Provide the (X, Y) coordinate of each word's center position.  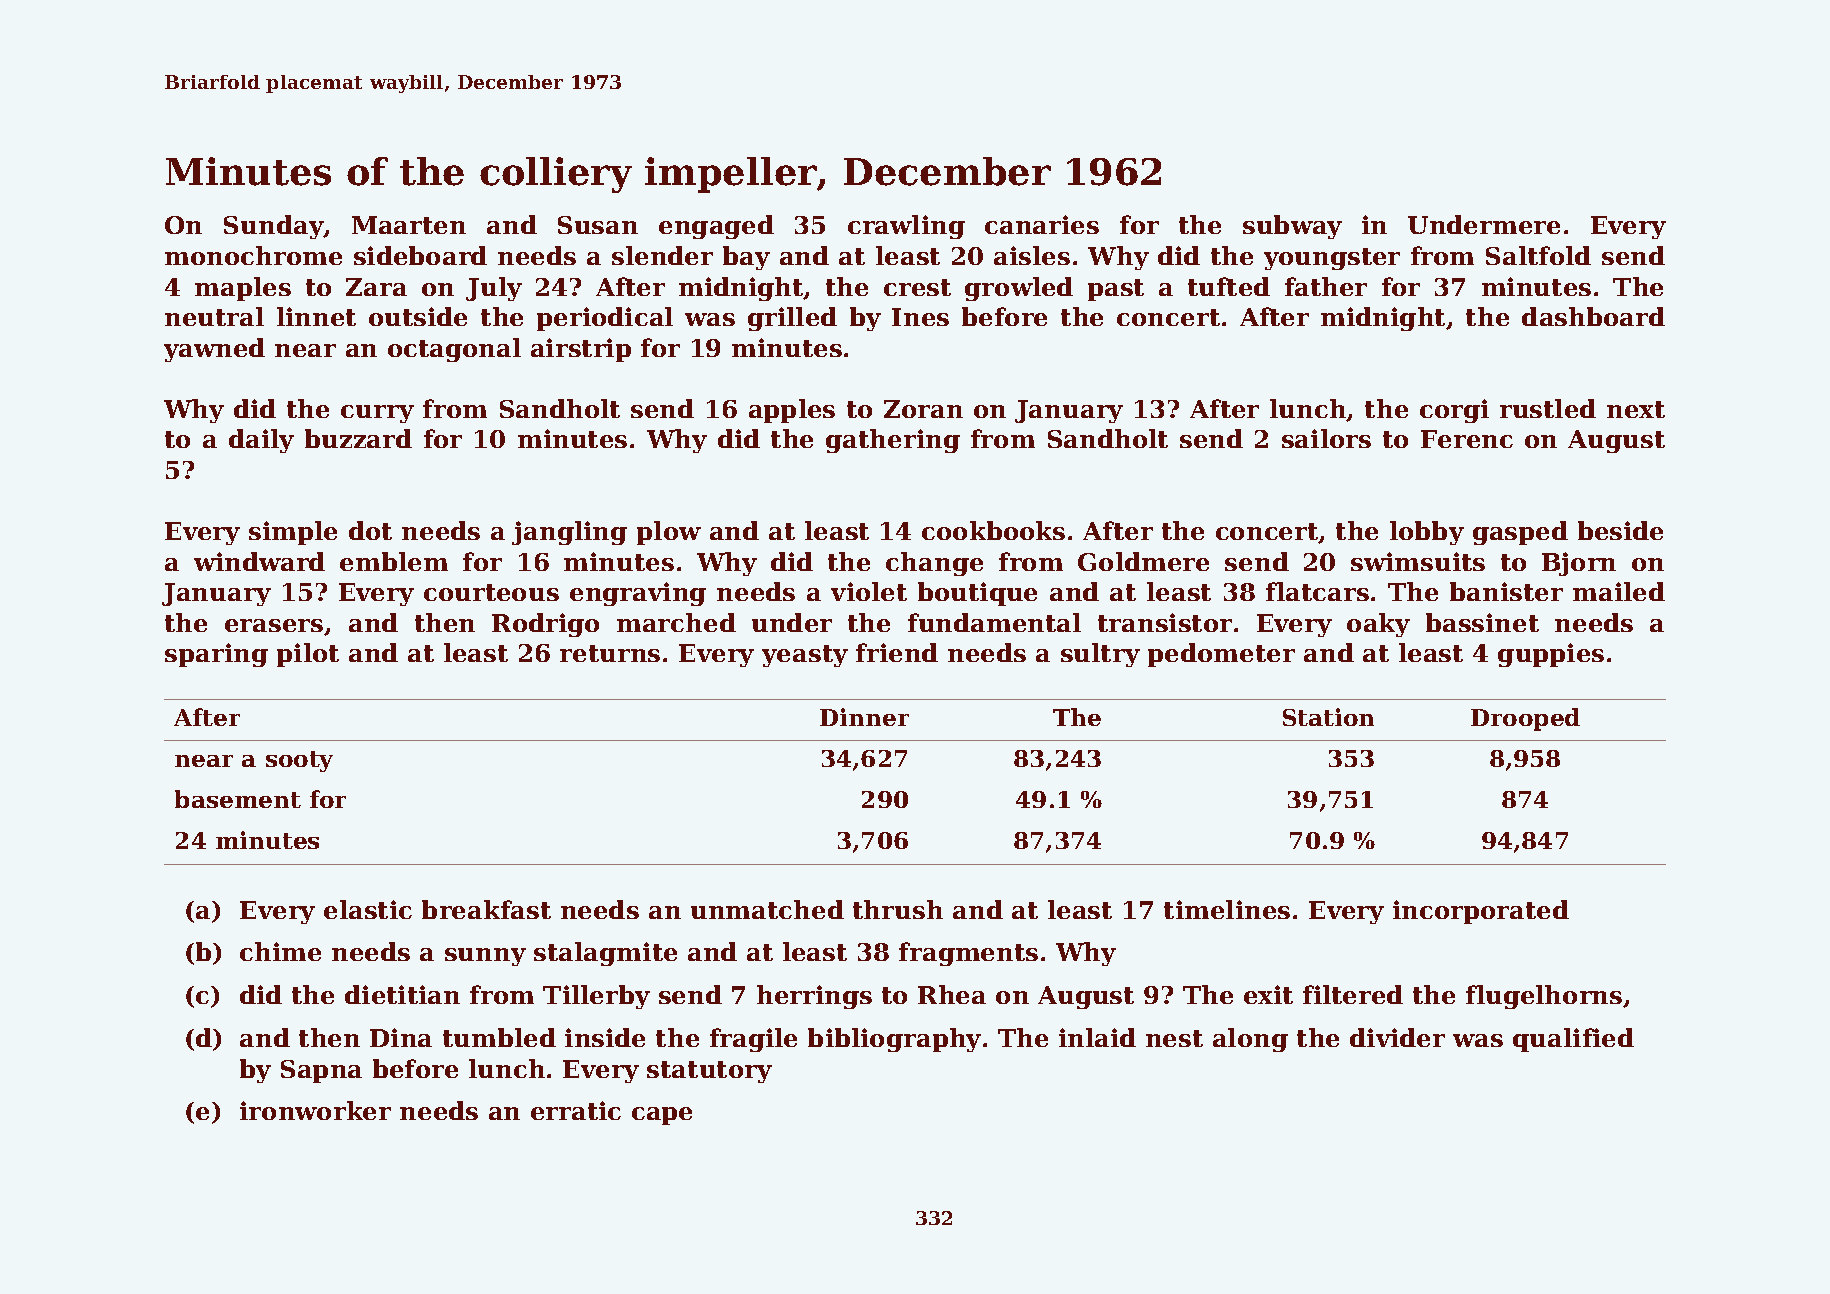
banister (1506, 591)
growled (1019, 289)
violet (869, 591)
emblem (394, 561)
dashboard (1593, 316)
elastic (368, 909)
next (1636, 409)
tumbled (499, 1037)
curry (377, 414)
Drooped (1525, 719)
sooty (299, 761)
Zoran (923, 409)
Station (1328, 717)
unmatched (767, 909)
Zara (376, 287)
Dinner (864, 717)
